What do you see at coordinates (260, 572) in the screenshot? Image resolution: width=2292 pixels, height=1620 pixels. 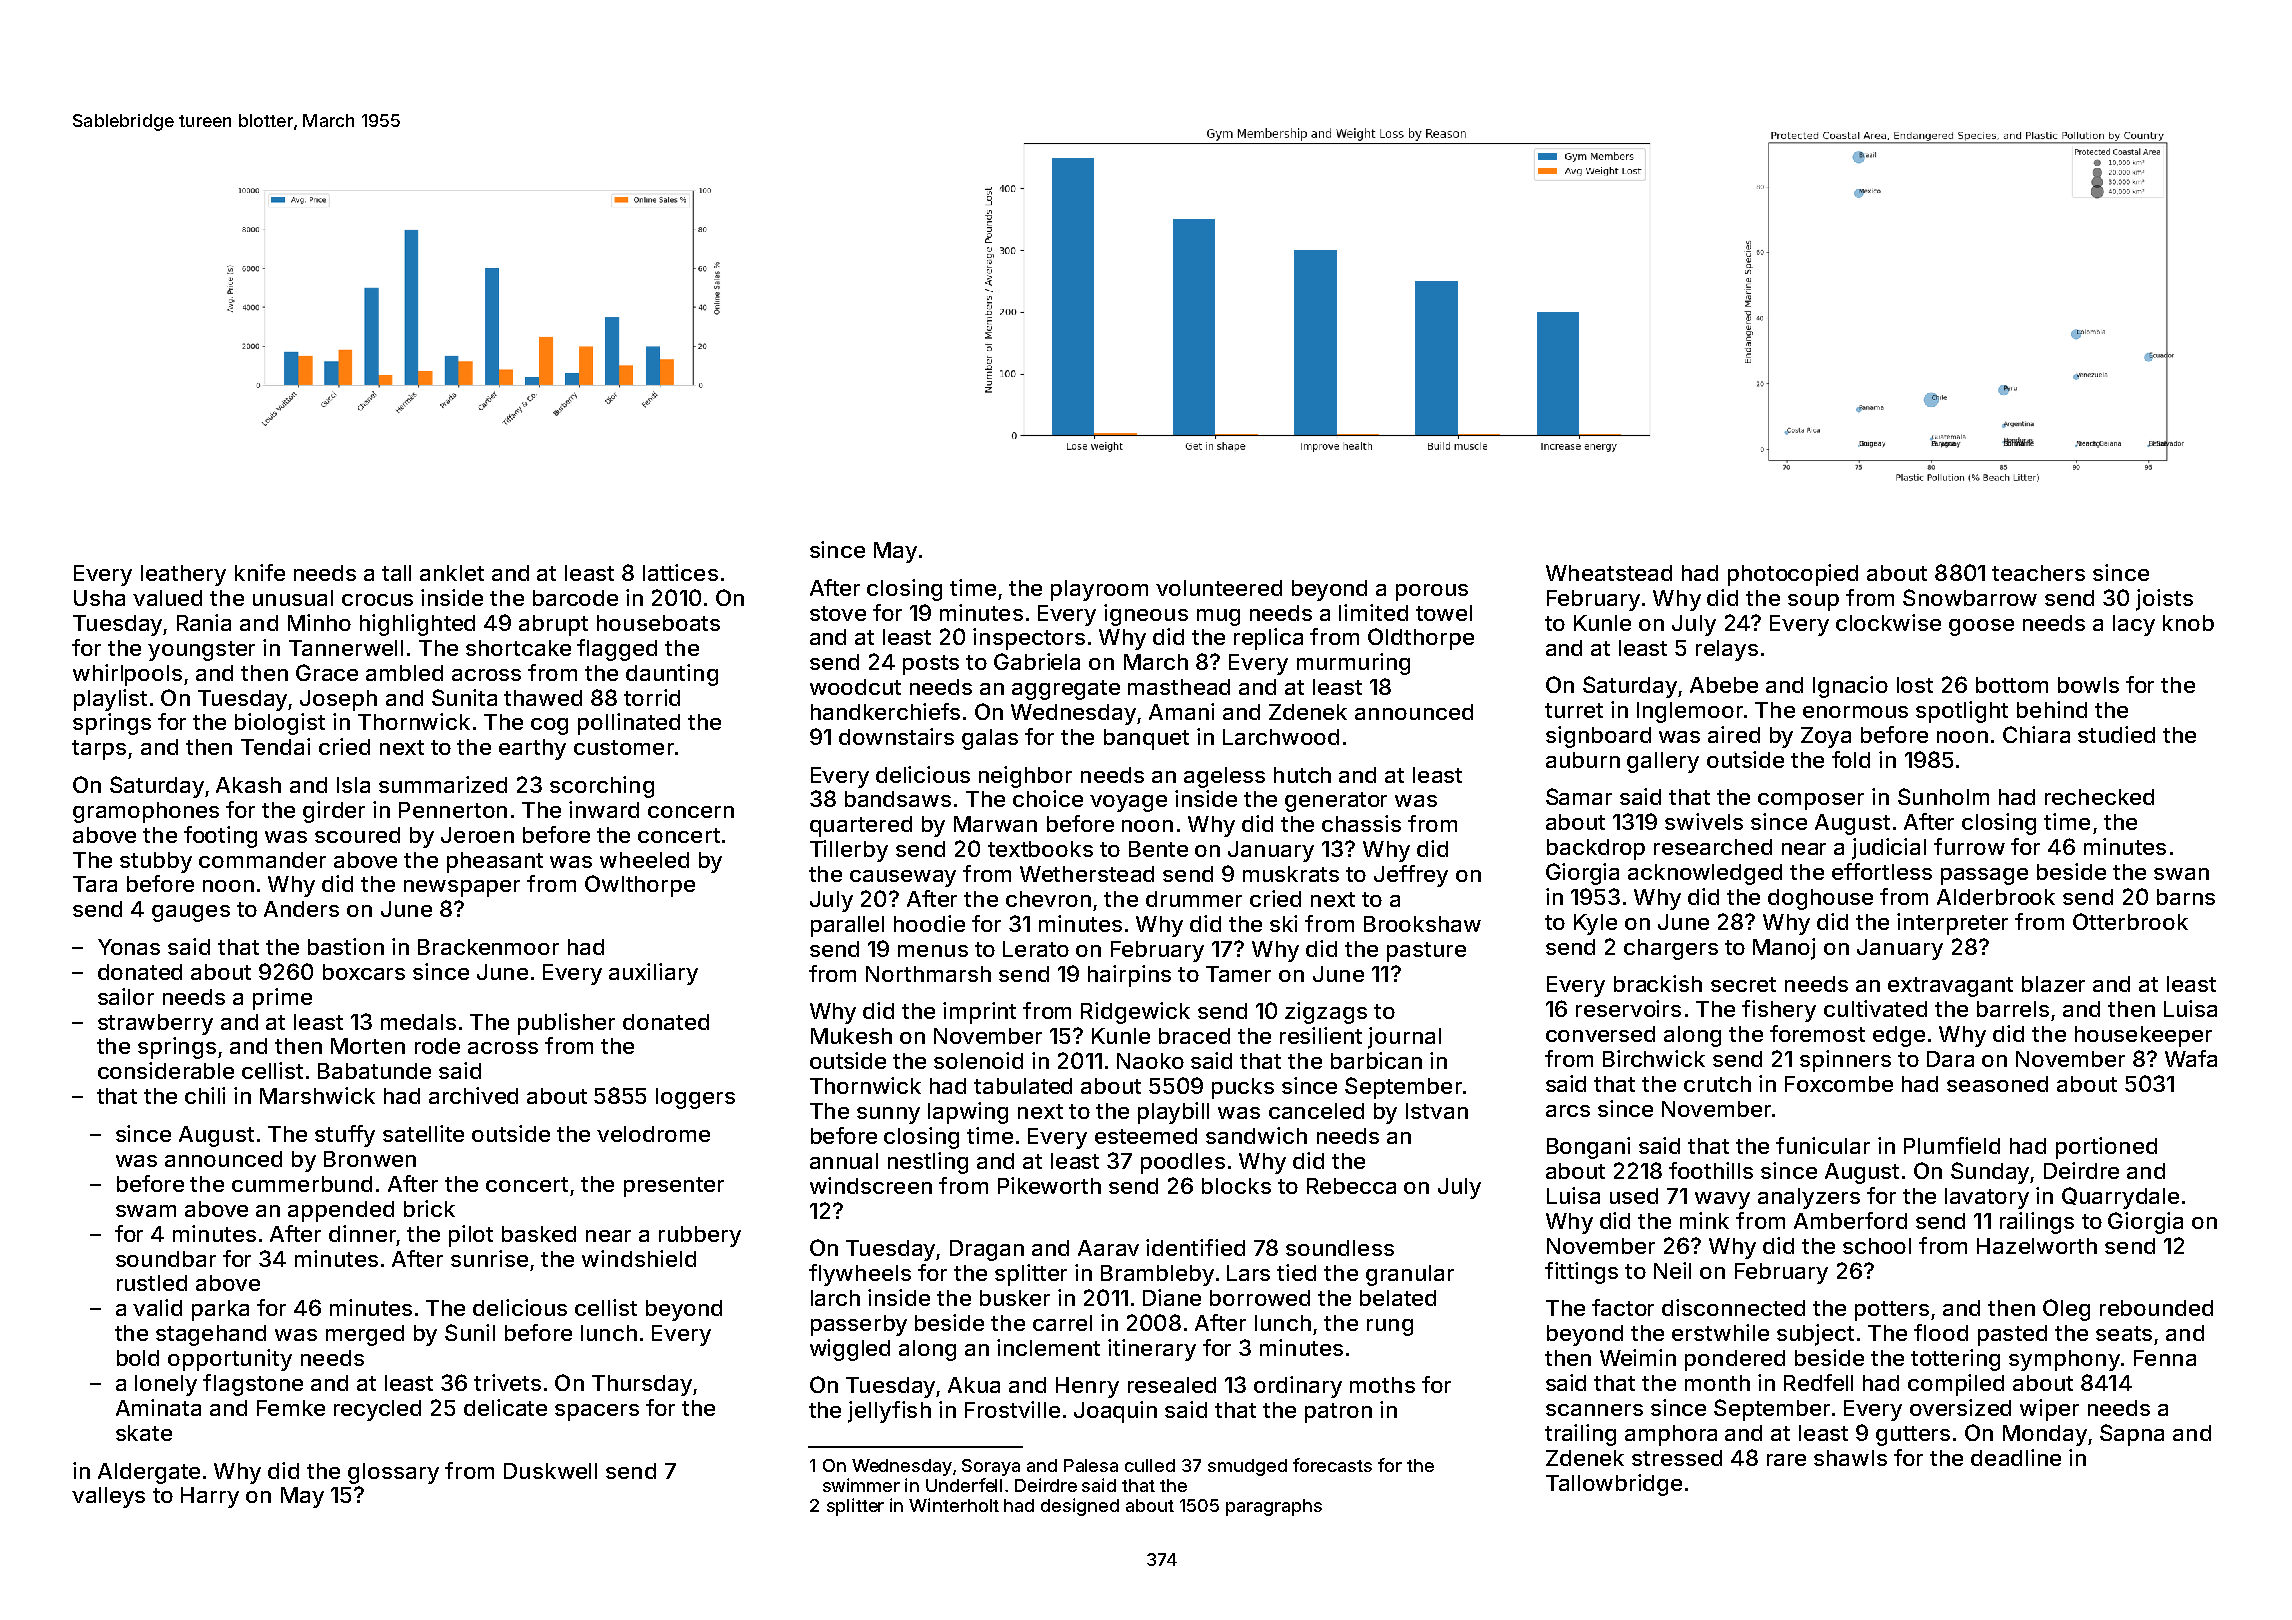 I see `knife` at bounding box center [260, 572].
